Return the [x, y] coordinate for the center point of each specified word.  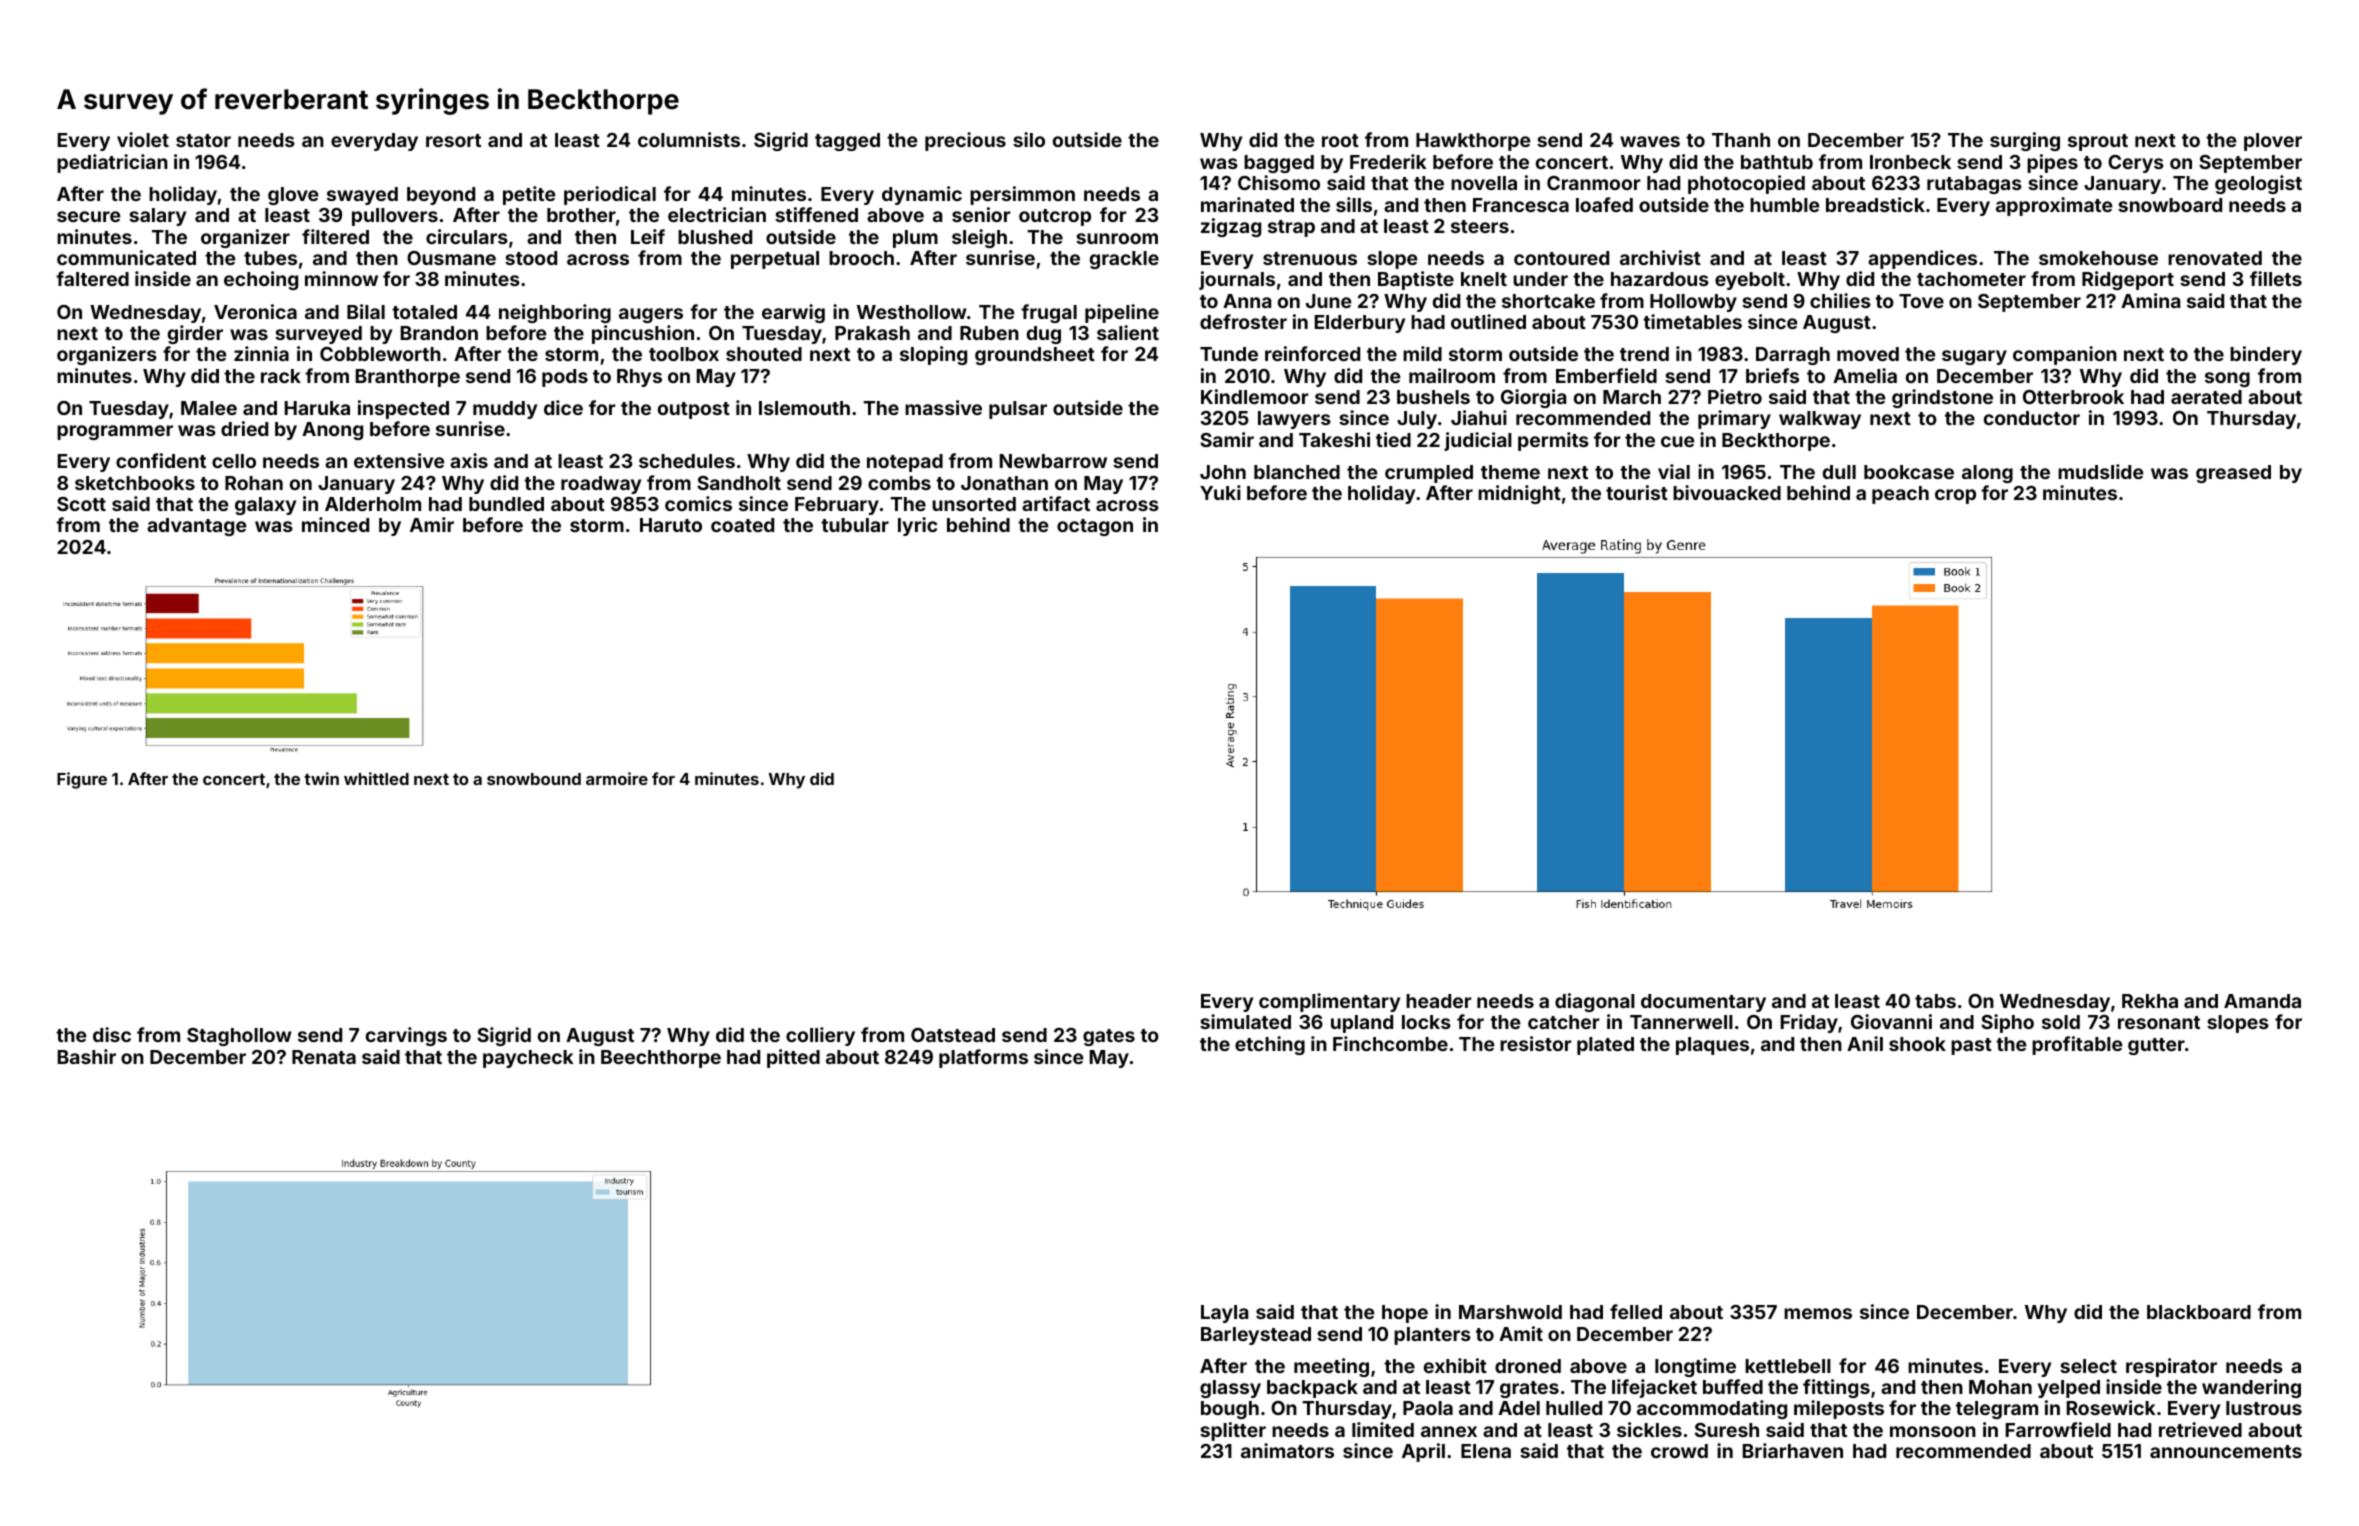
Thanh [1741, 140]
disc [112, 1034]
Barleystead [1256, 1336]
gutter [2156, 1046]
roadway [601, 485]
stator [203, 140]
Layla [1224, 1314]
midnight [1519, 494]
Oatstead [953, 1035]
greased [2233, 474]
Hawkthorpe [1473, 142]
